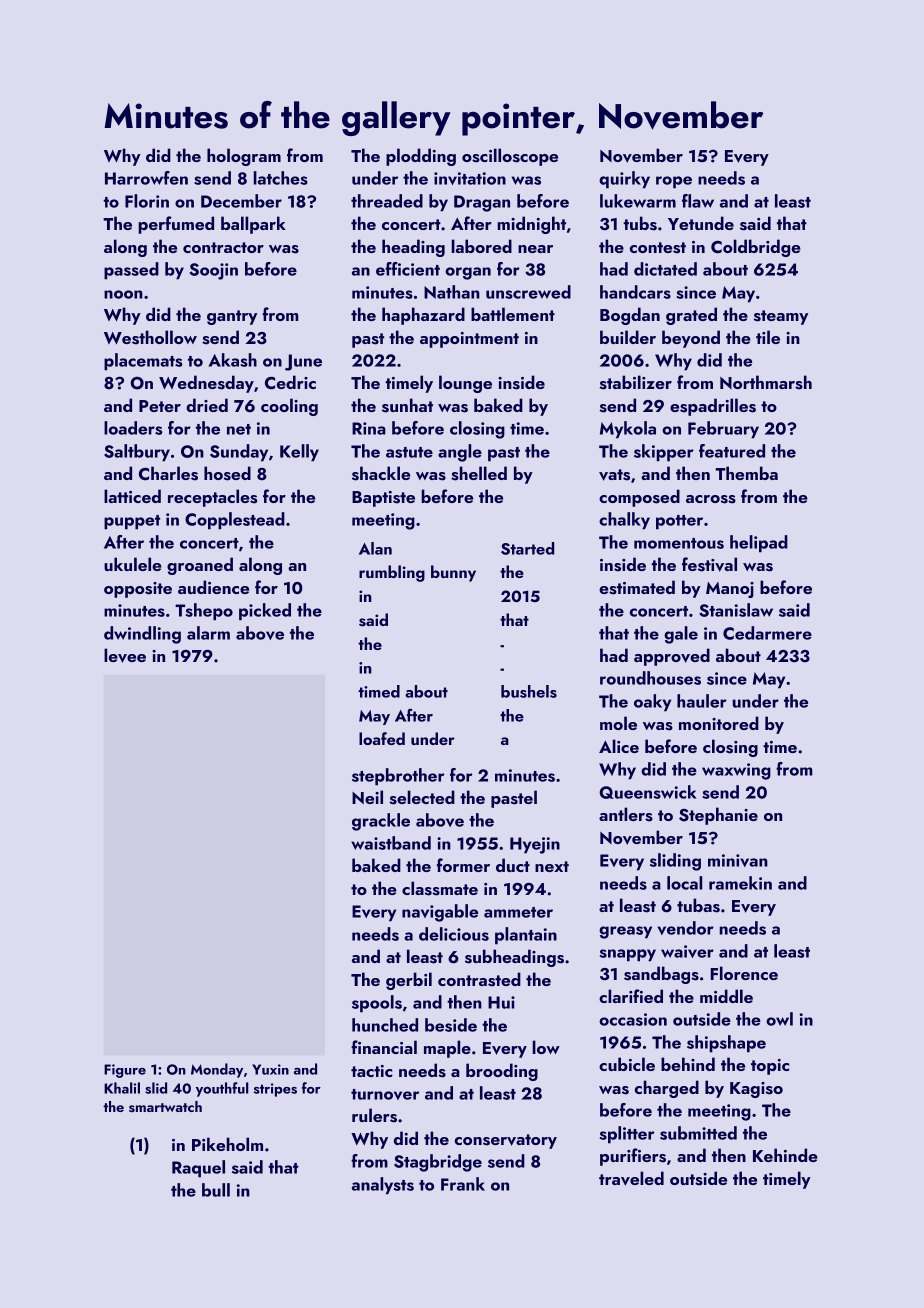 The height and width of the document is (1308, 924). I want to click on Northmarsh, so click(766, 382).
